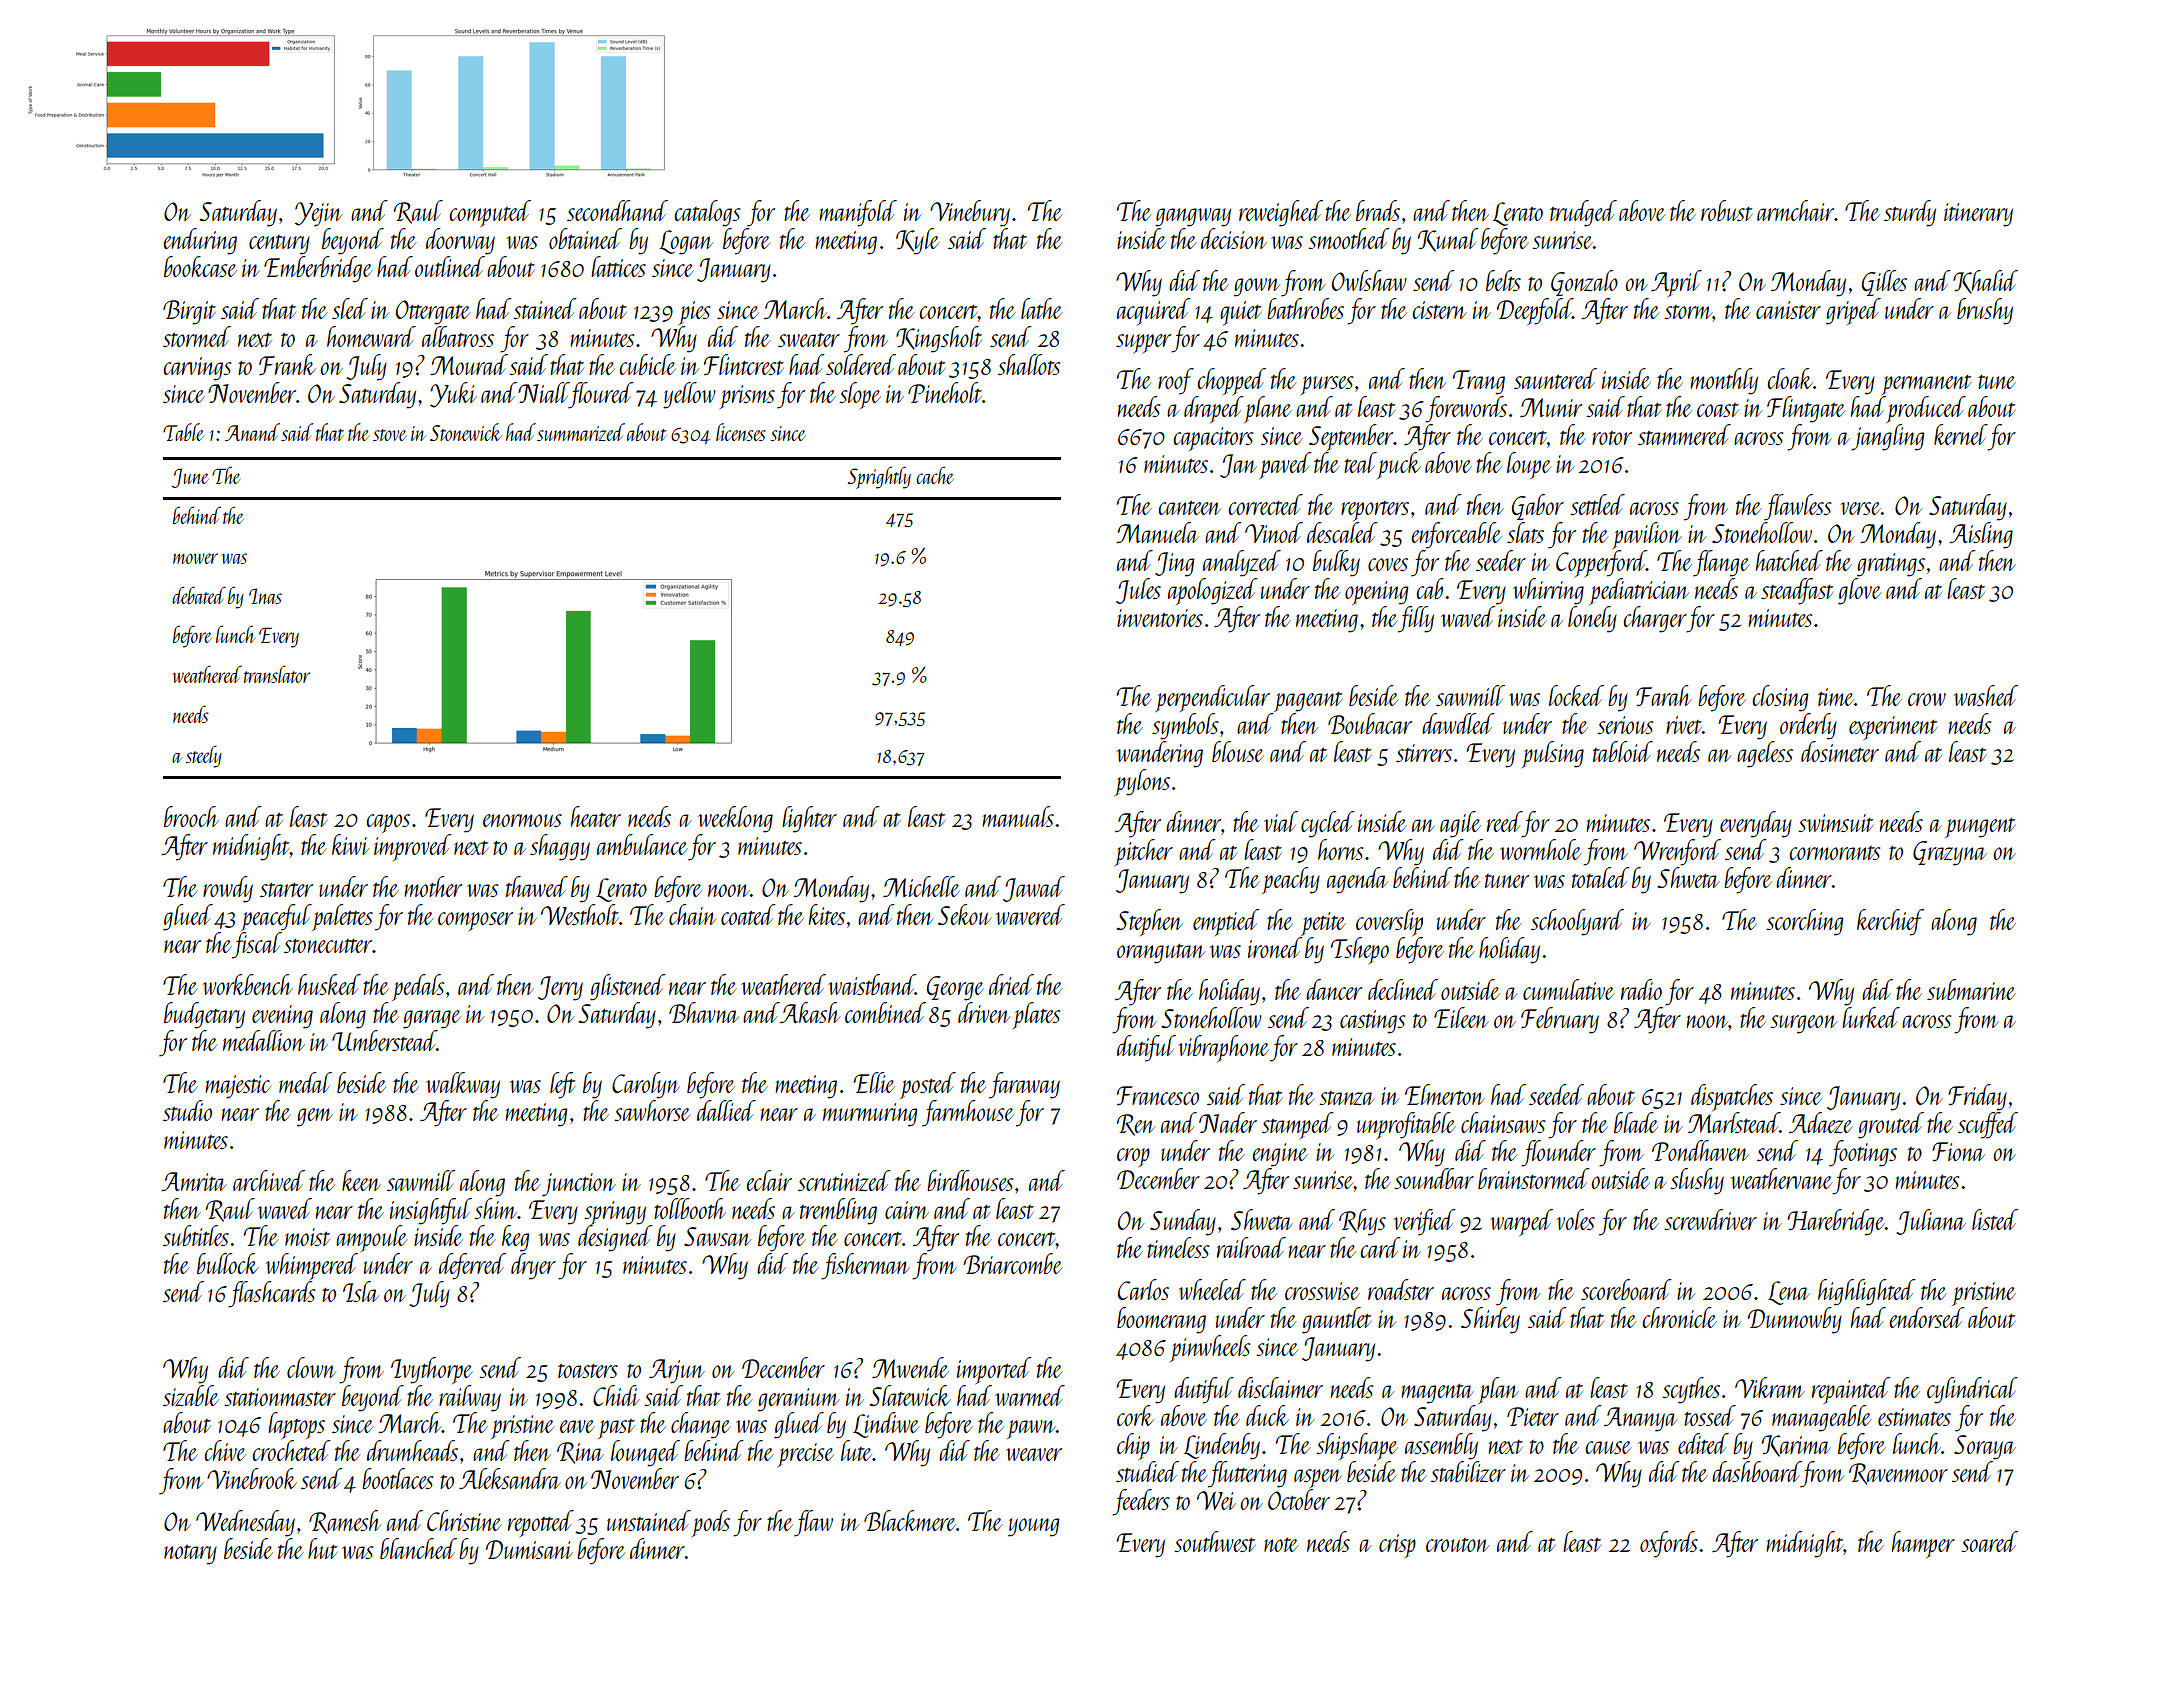 The width and height of the document is (2178, 1683). What do you see at coordinates (1138, 591) in the document?
I see `Jules` at bounding box center [1138, 591].
